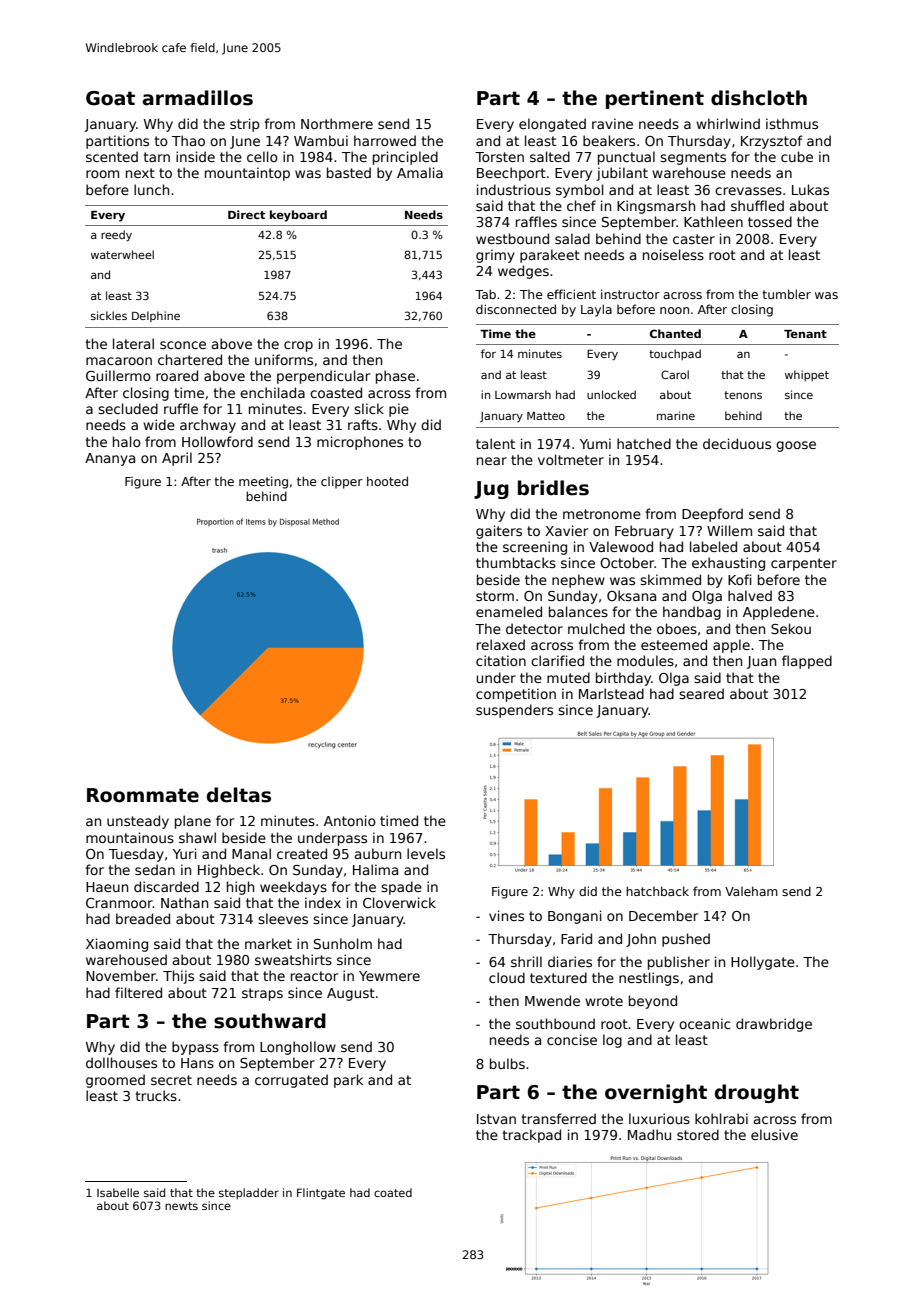 The height and width of the page is (1308, 924). Describe the element at coordinates (796, 446) in the page. I see `goose` at that location.
